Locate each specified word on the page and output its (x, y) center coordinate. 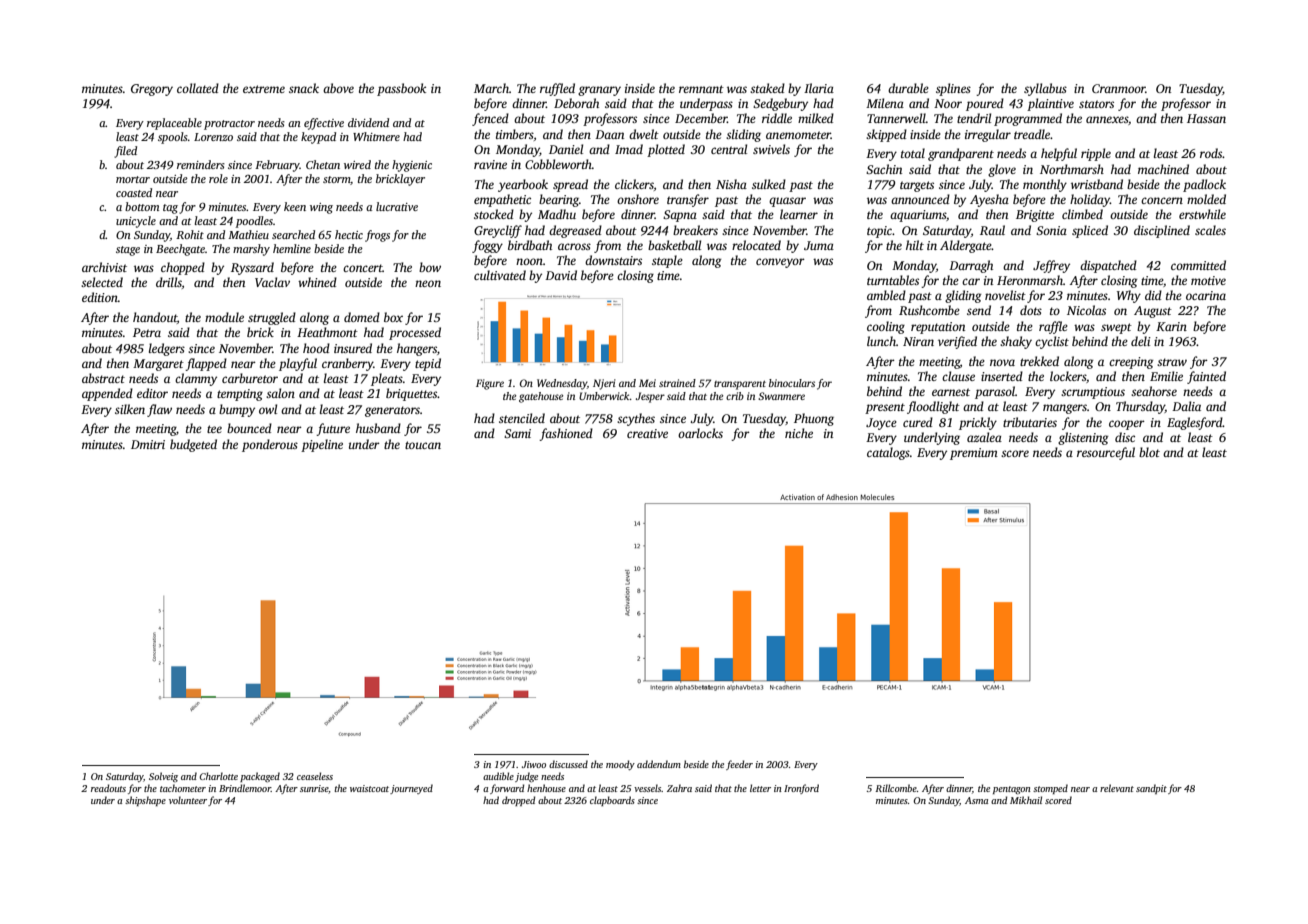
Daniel (566, 149)
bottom (142, 206)
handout (155, 317)
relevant (1117, 788)
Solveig (163, 777)
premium (974, 454)
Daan (609, 134)
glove (1002, 170)
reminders (201, 164)
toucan (423, 445)
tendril (974, 118)
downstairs (613, 260)
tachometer (183, 788)
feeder (739, 765)
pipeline (322, 445)
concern (1162, 200)
